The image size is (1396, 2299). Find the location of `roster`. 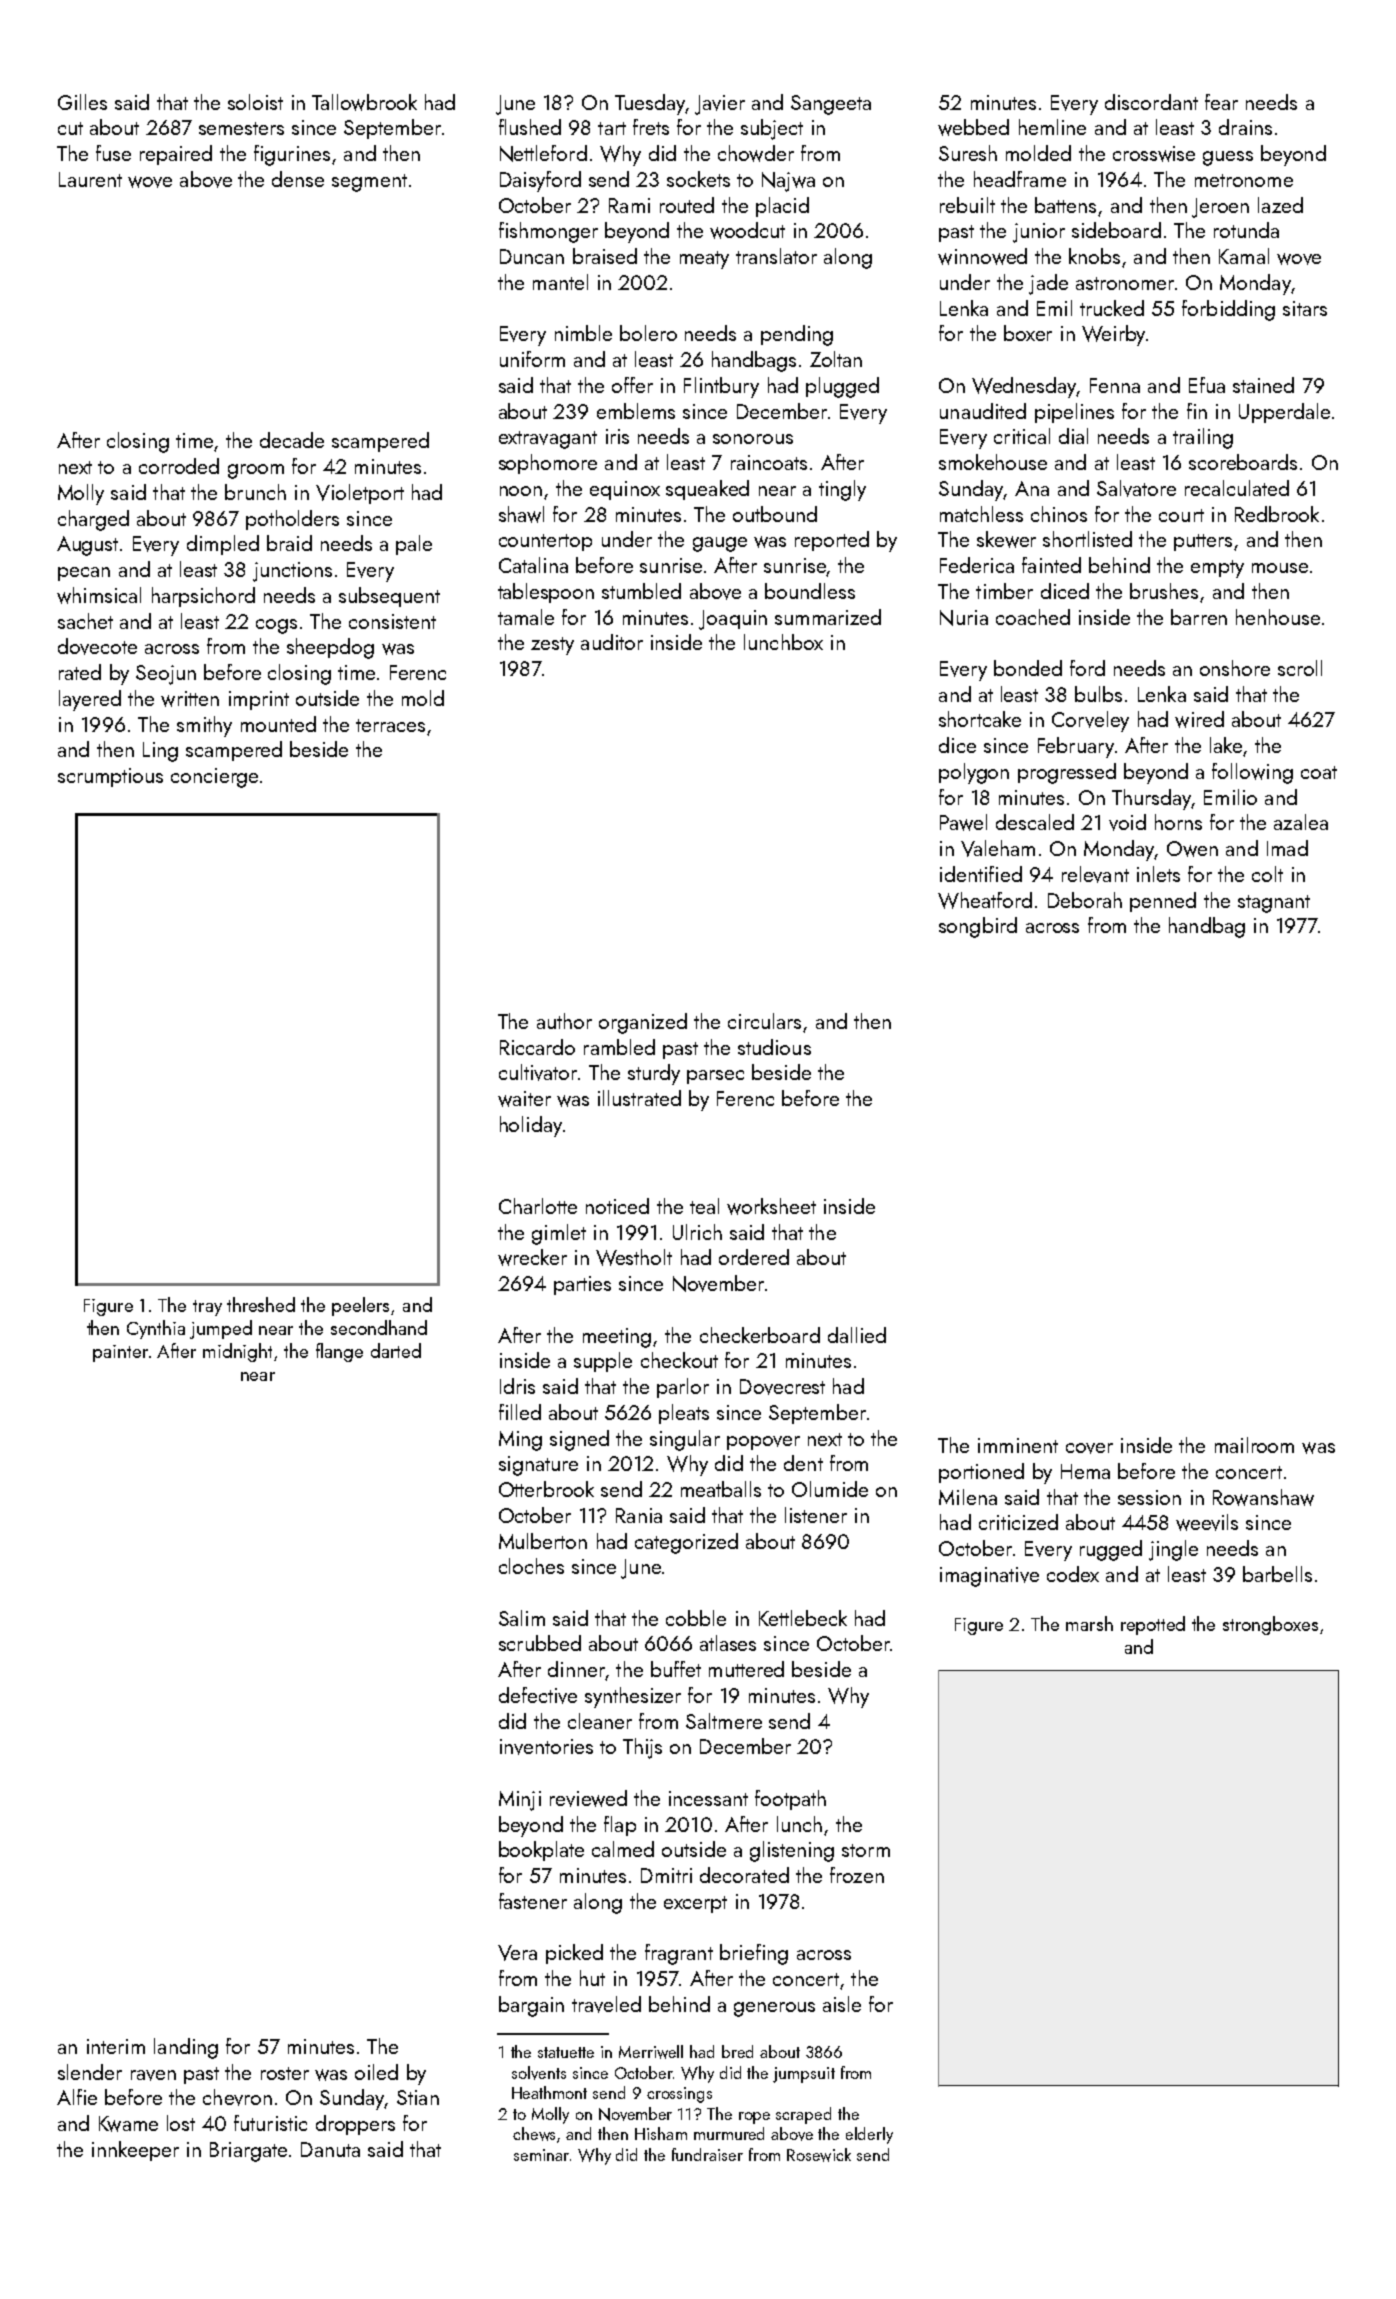

roster is located at coordinates (285, 2073).
